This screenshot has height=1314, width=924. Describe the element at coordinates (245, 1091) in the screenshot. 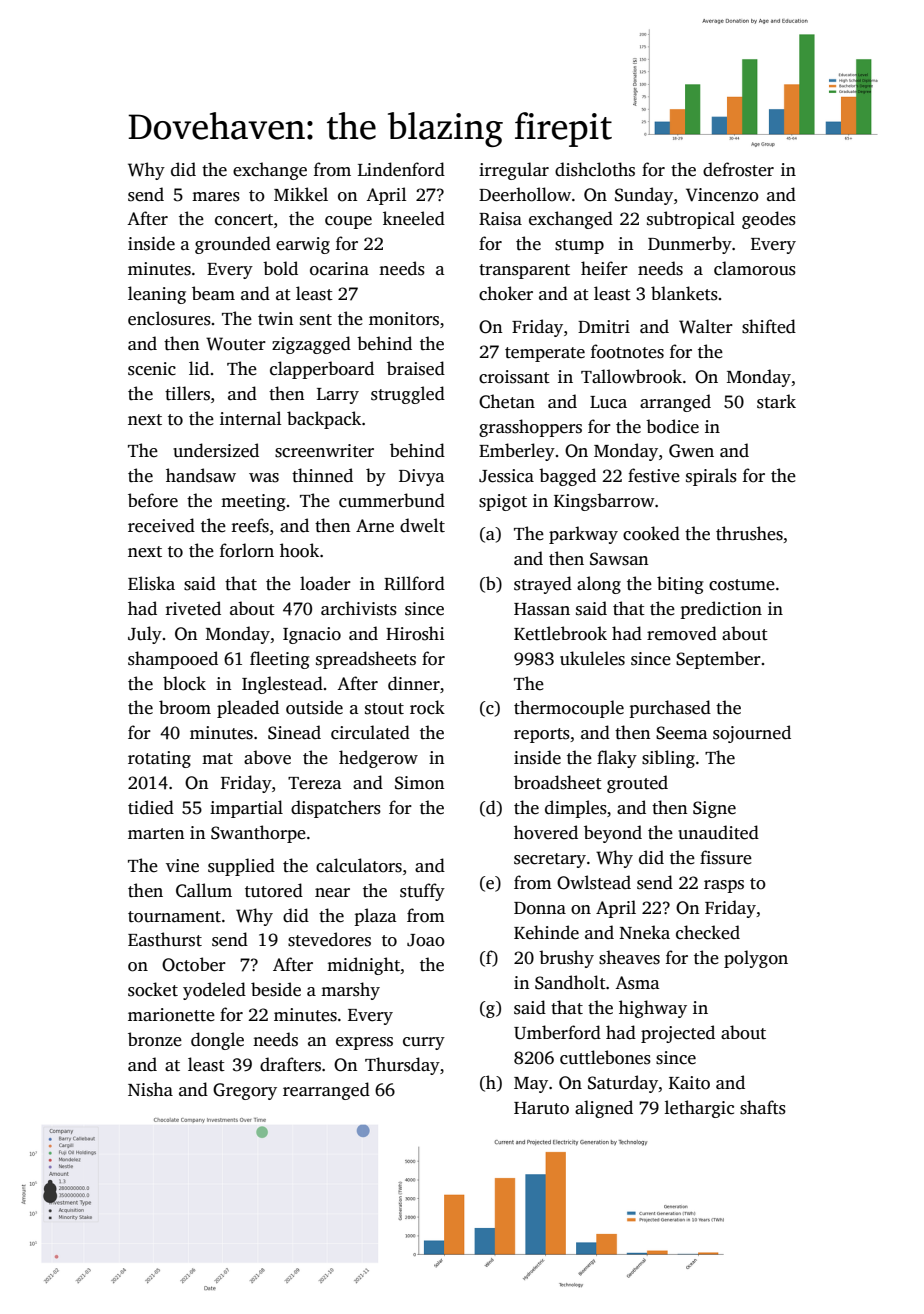

I see `Gregory` at that location.
